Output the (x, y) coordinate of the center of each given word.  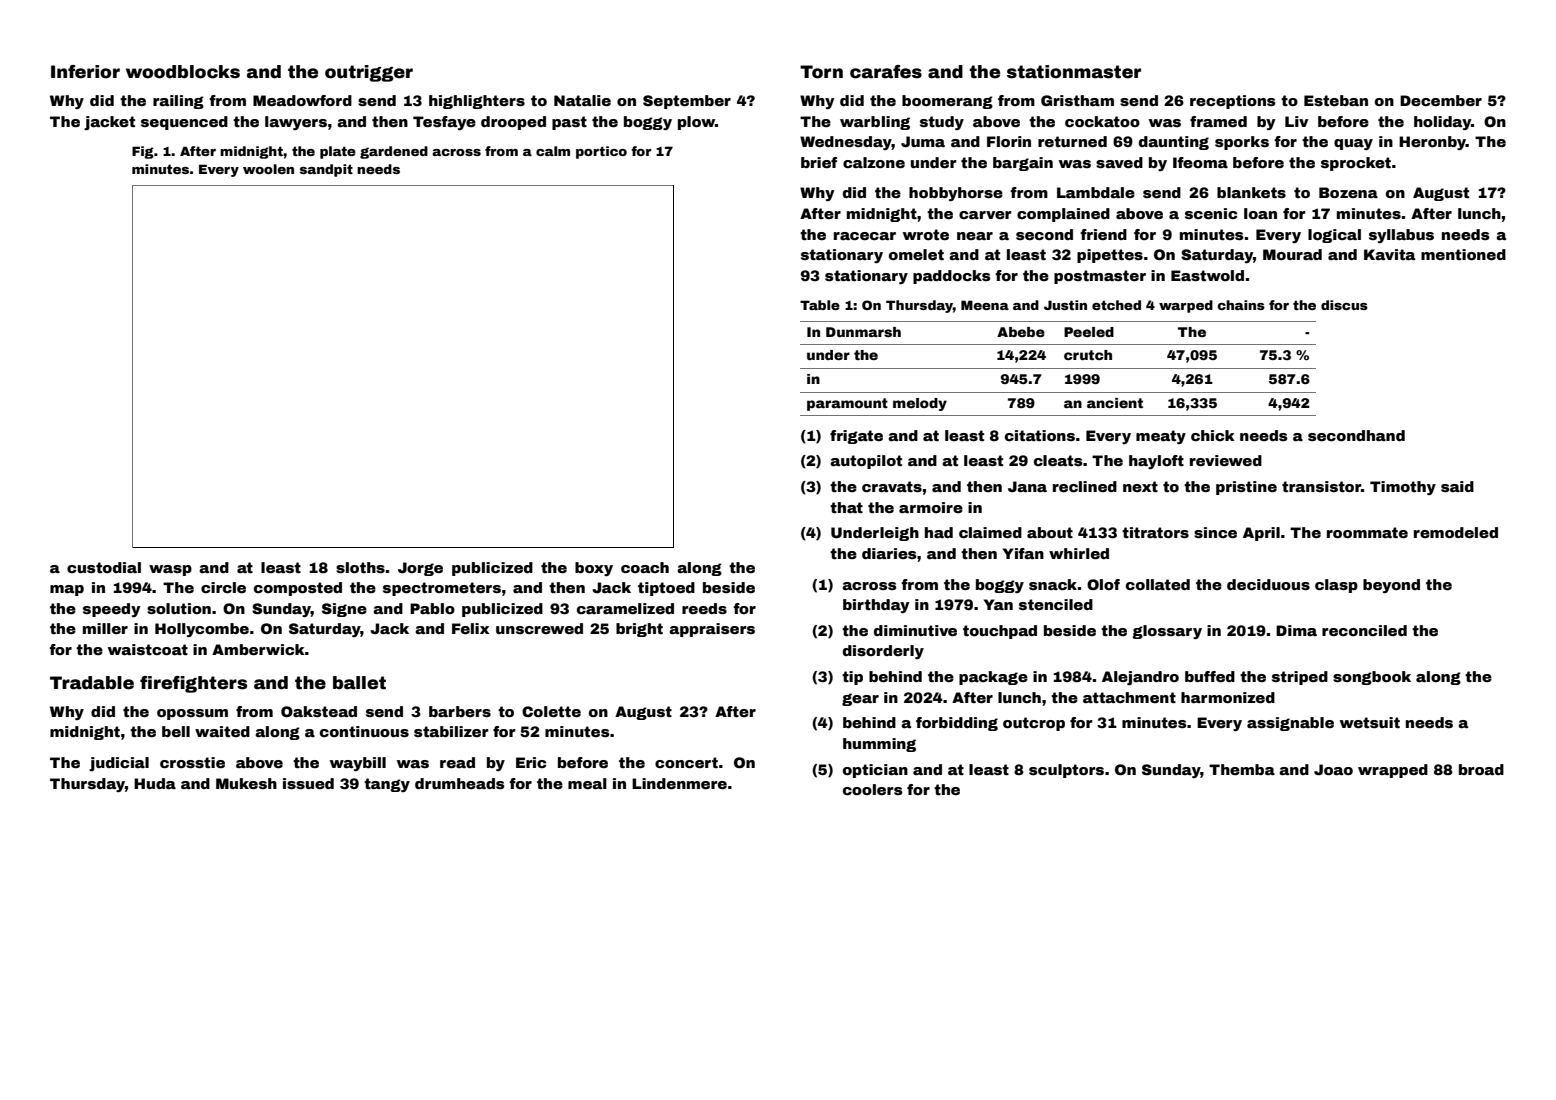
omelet (916, 254)
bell (176, 731)
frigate (856, 437)
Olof (1103, 584)
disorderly (883, 652)
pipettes (1110, 256)
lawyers (296, 123)
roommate (1367, 532)
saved (1119, 162)
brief (819, 162)
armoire (931, 507)
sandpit (326, 170)
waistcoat (148, 649)
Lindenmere (679, 783)
